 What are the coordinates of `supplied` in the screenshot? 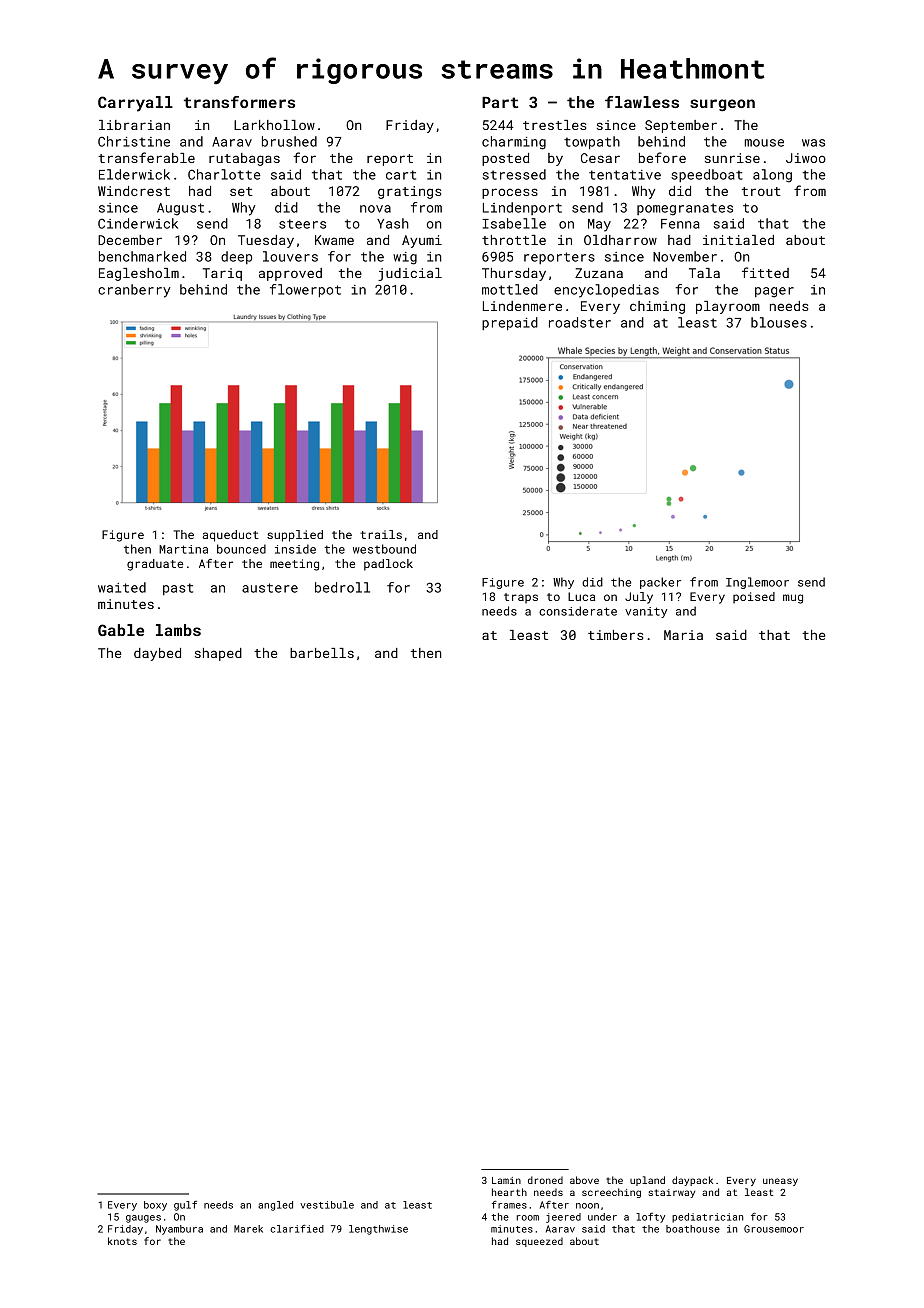 It's located at (295, 536).
